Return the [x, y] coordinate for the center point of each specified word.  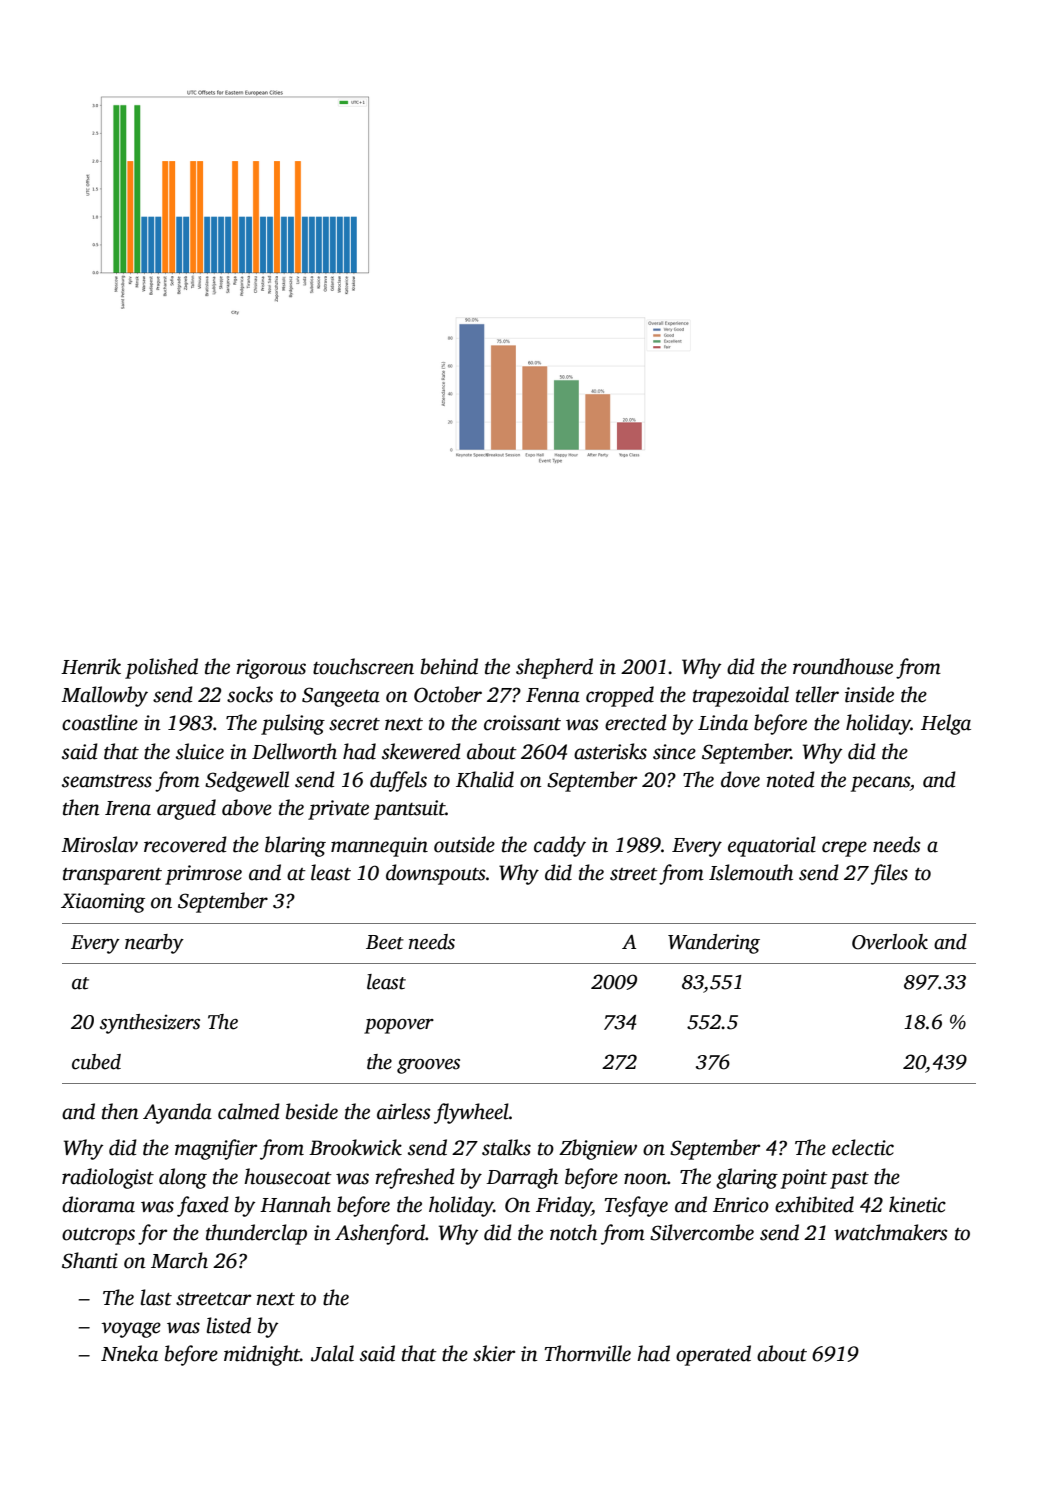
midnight [262, 1355]
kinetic [917, 1204]
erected [636, 722]
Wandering [714, 944]
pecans [880, 784]
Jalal [332, 1353]
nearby [154, 944]
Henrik [91, 666]
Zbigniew [598, 1149]
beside [312, 1111]
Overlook [890, 942]
